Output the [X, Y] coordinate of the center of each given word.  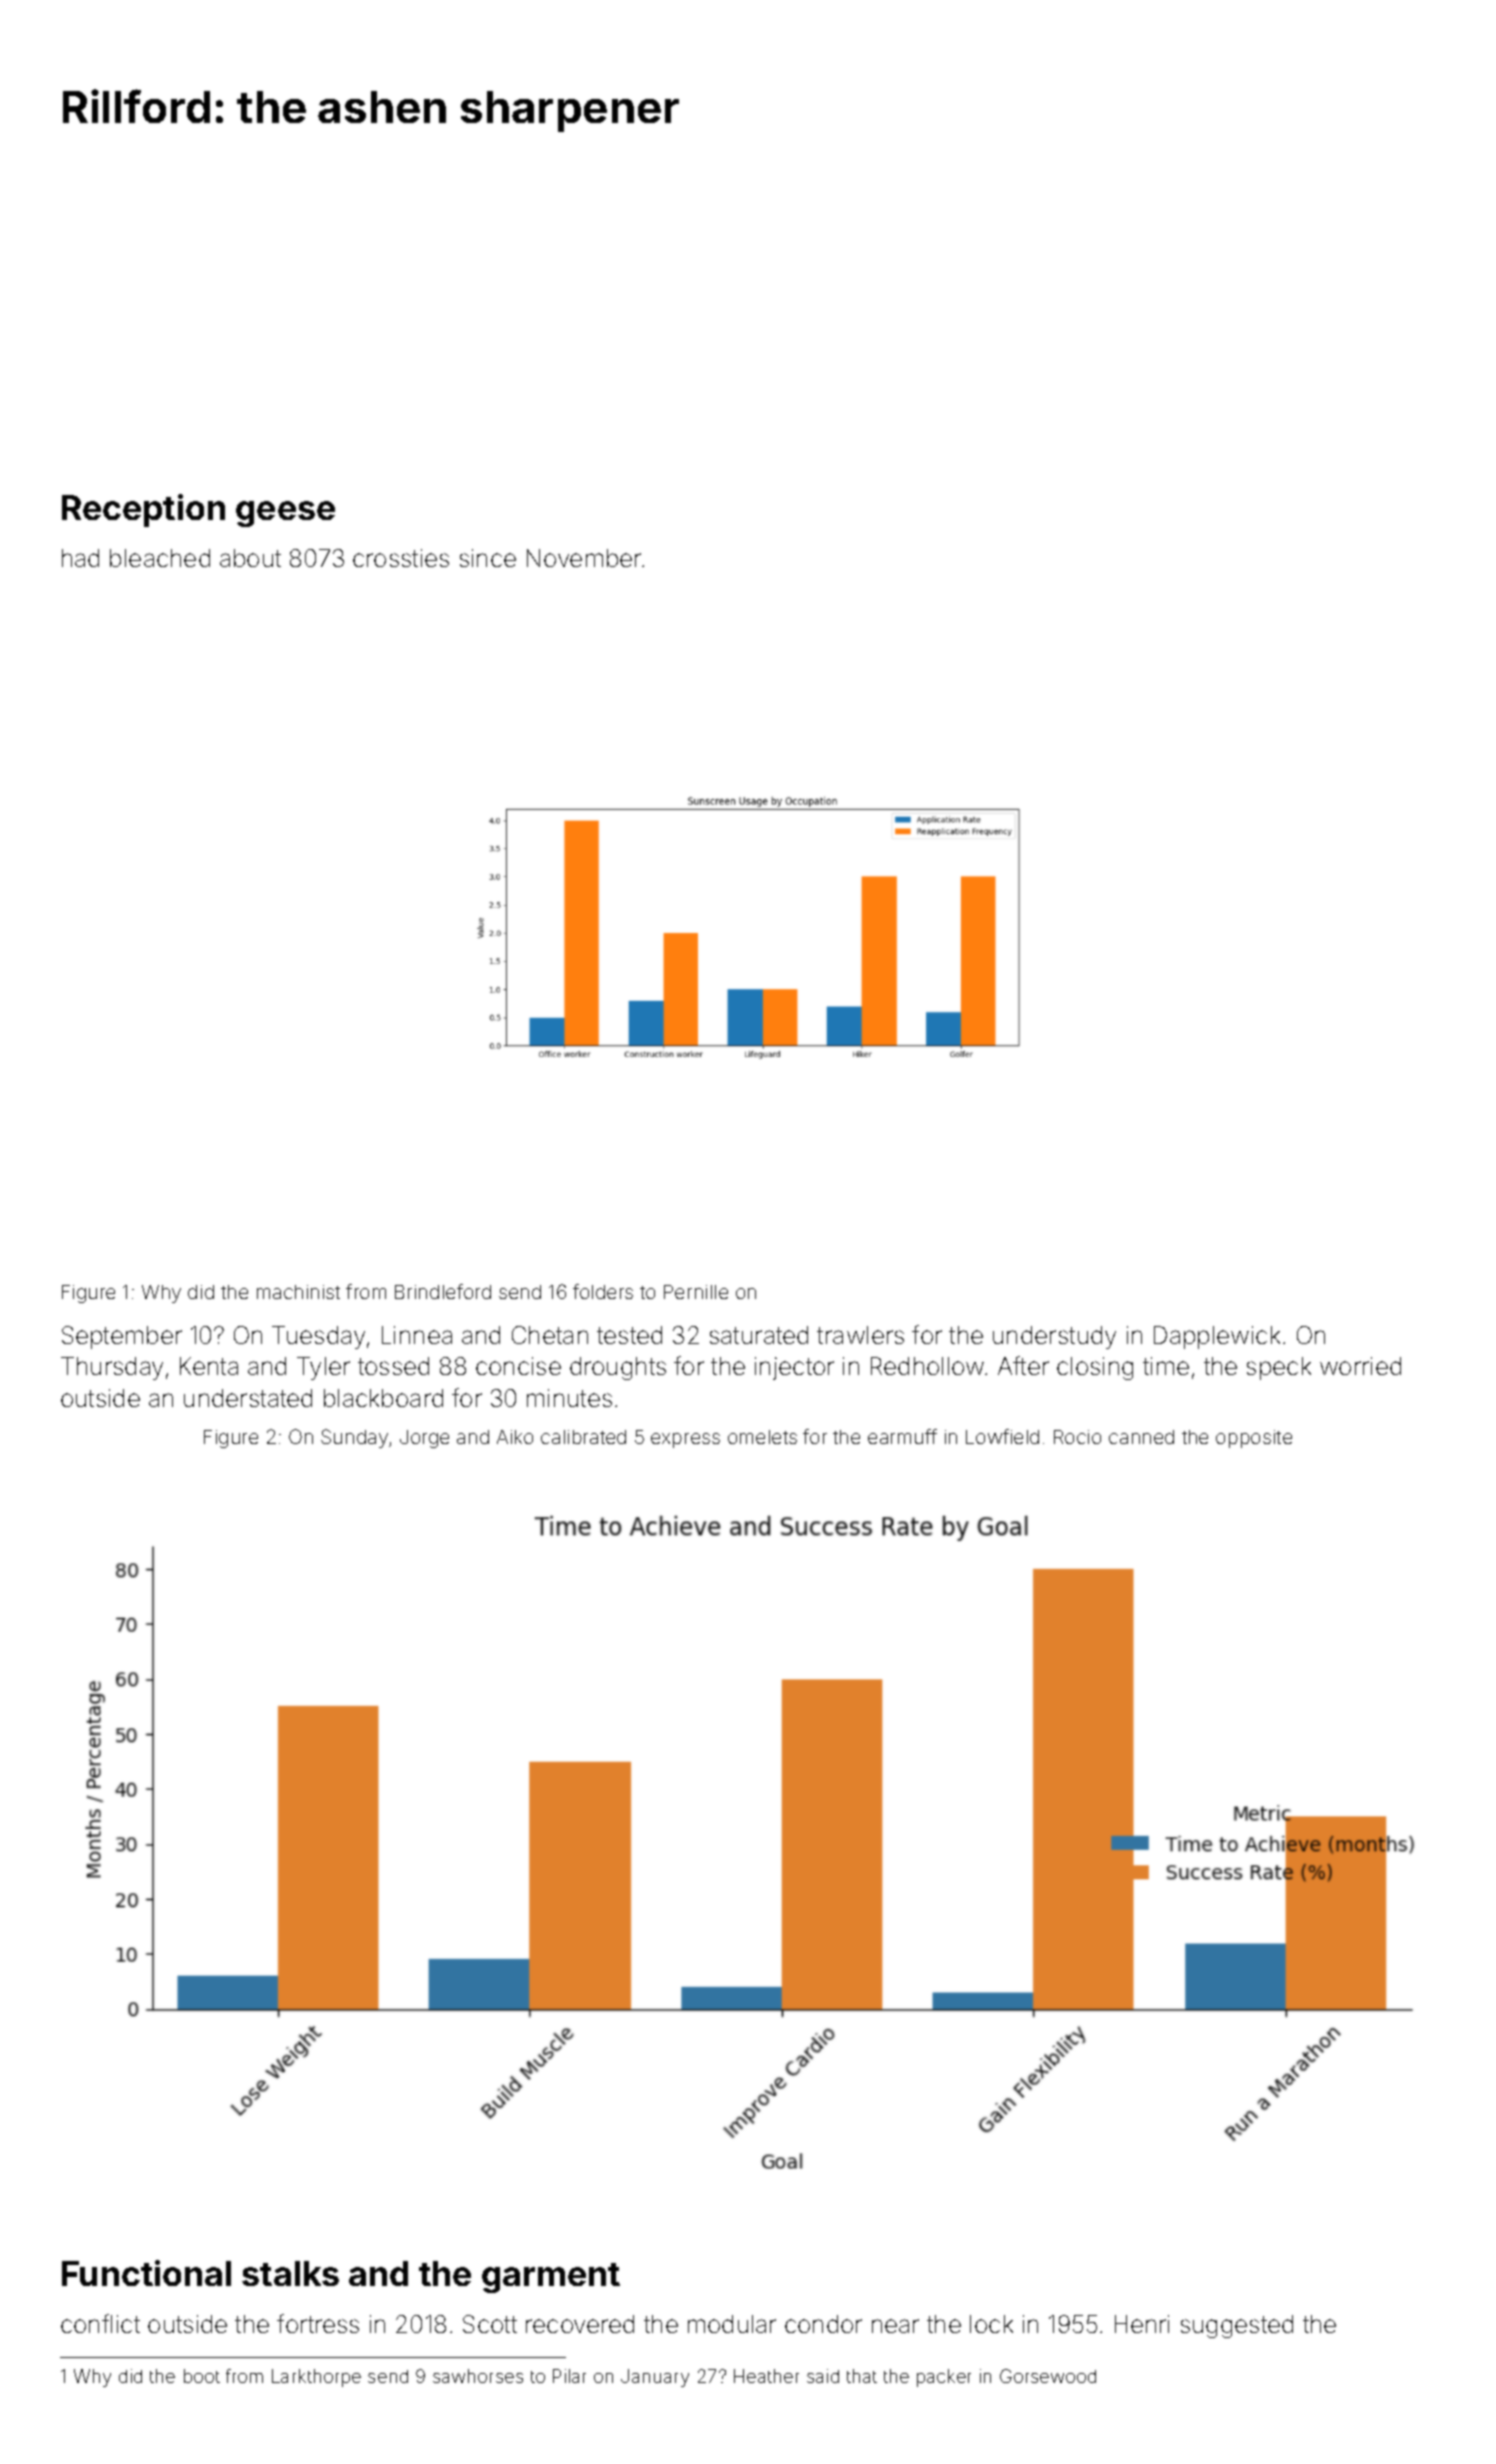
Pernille [696, 1292]
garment [551, 2278]
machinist [298, 1292]
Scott [490, 2324]
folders [603, 1291]
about [250, 558]
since [488, 558]
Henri [1142, 2324]
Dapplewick [1217, 1337]
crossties [401, 558]
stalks [290, 2273]
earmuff [902, 1436]
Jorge [424, 1439]
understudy [1054, 1337]
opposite [1254, 1439]
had [80, 558]
